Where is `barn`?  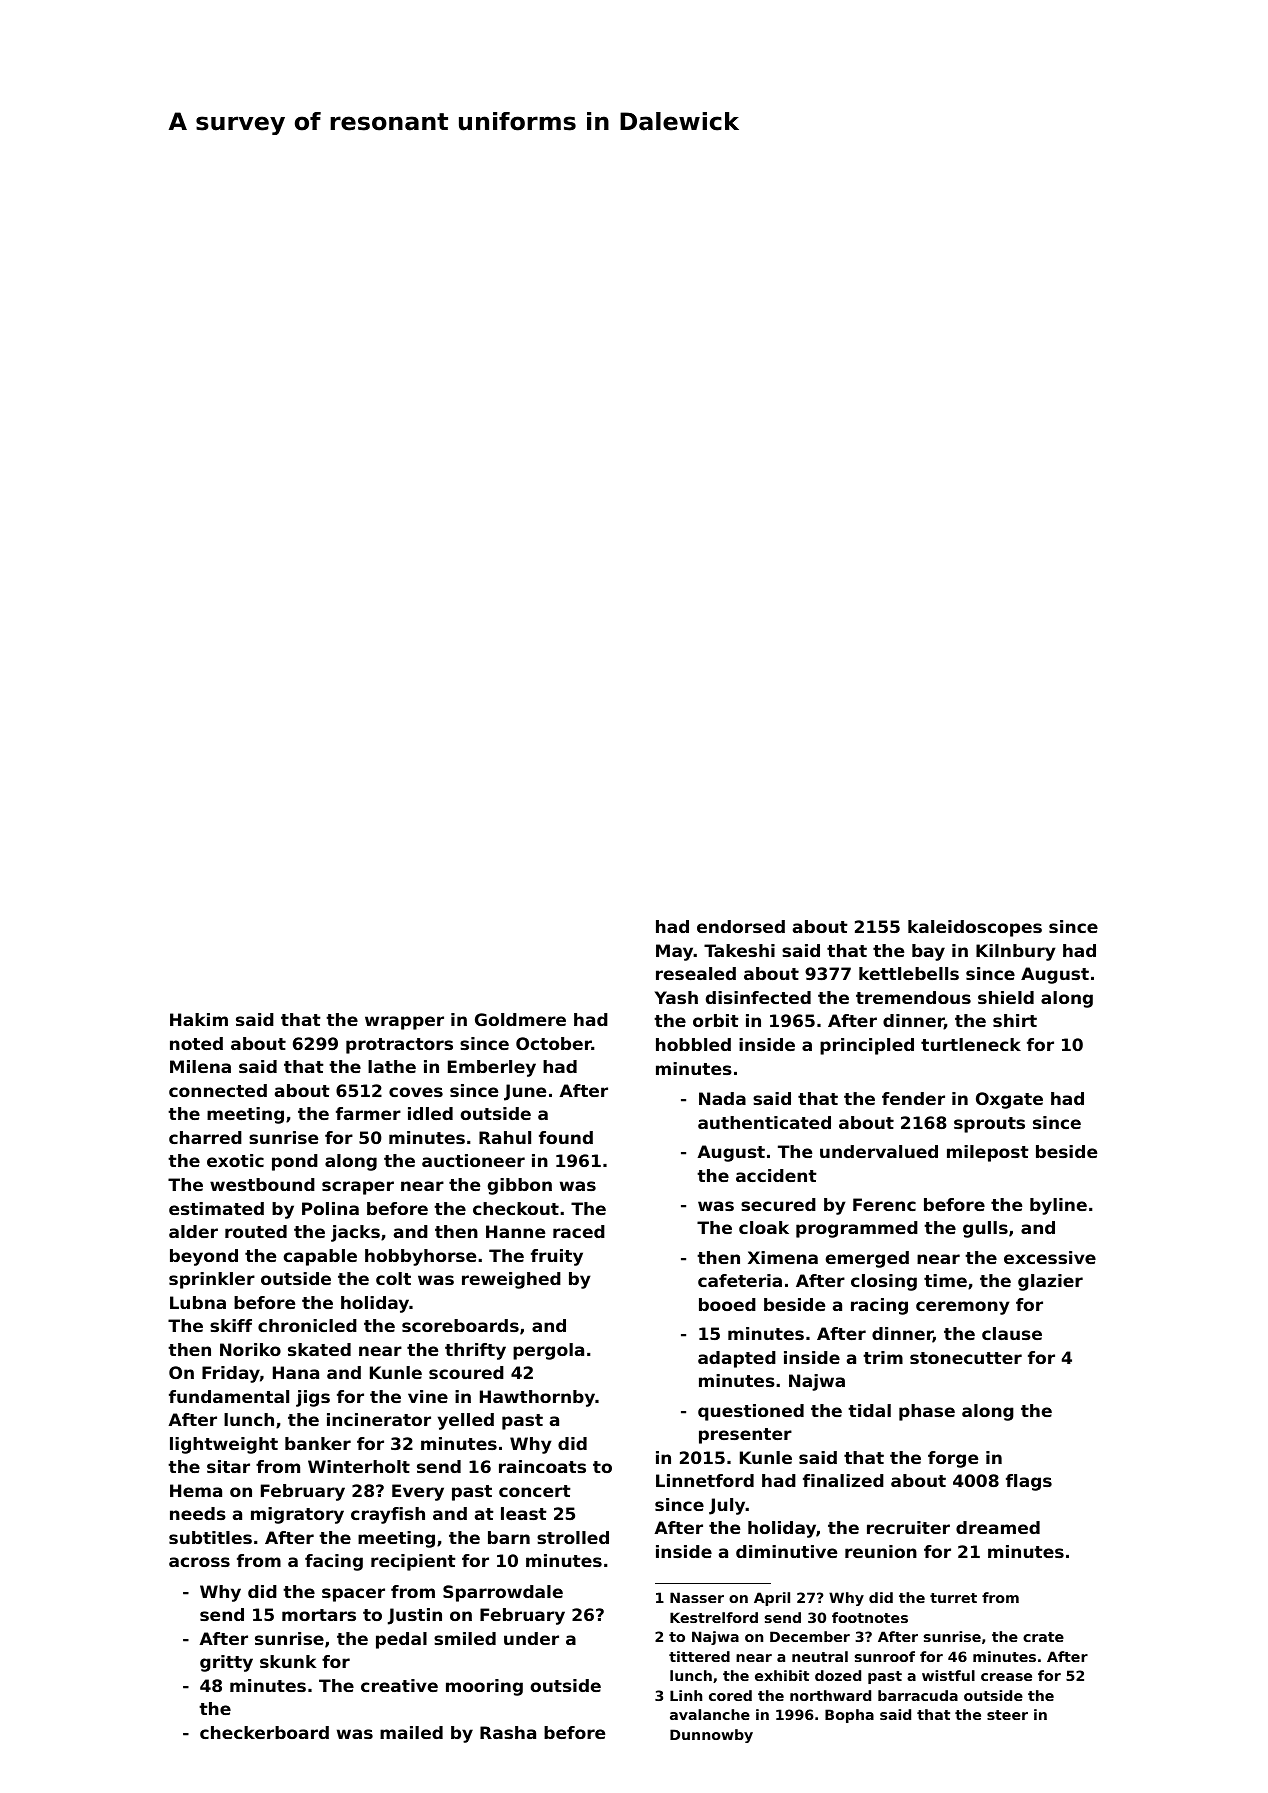 barn is located at coordinates (509, 1537).
